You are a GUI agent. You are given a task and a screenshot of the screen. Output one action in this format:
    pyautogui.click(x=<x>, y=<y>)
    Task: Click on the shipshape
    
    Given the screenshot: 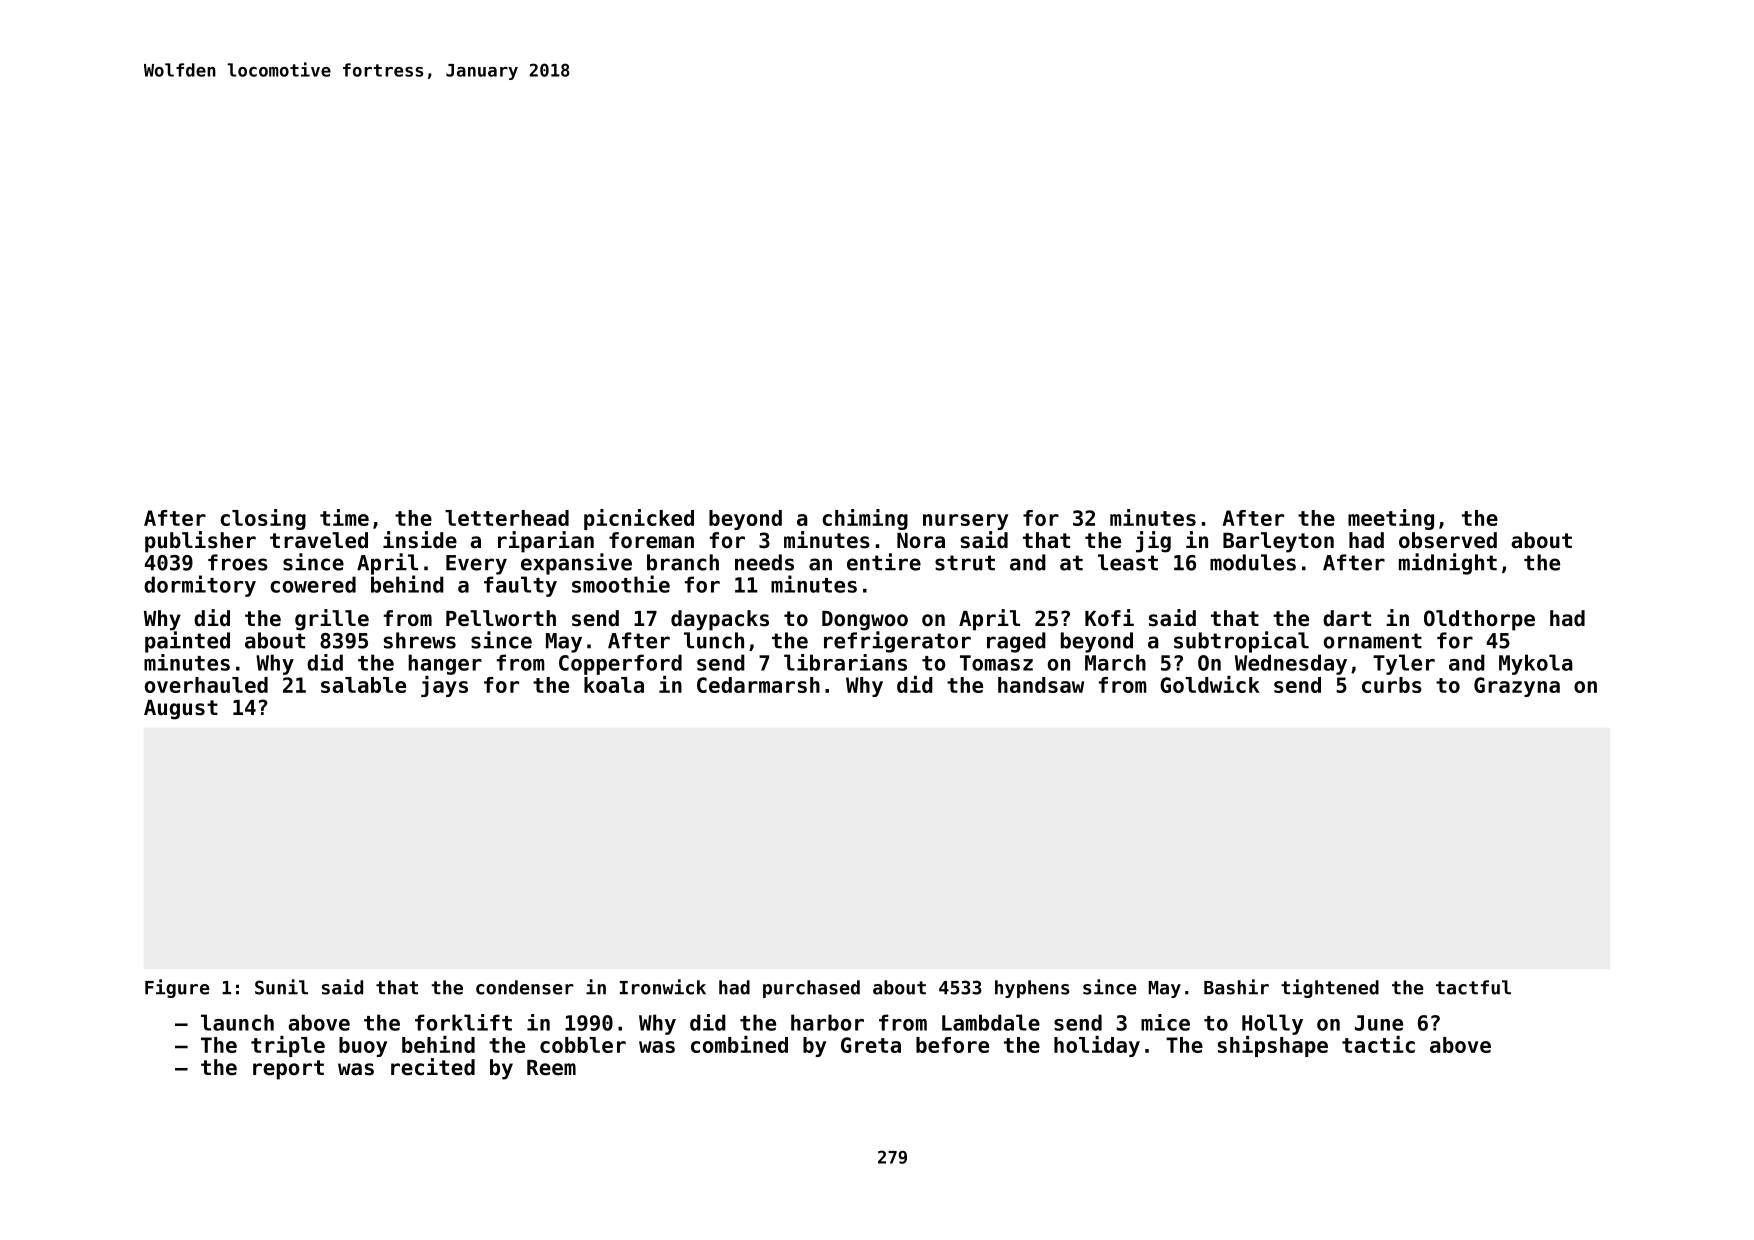 What is the action you would take?
    pyautogui.click(x=1273, y=1046)
